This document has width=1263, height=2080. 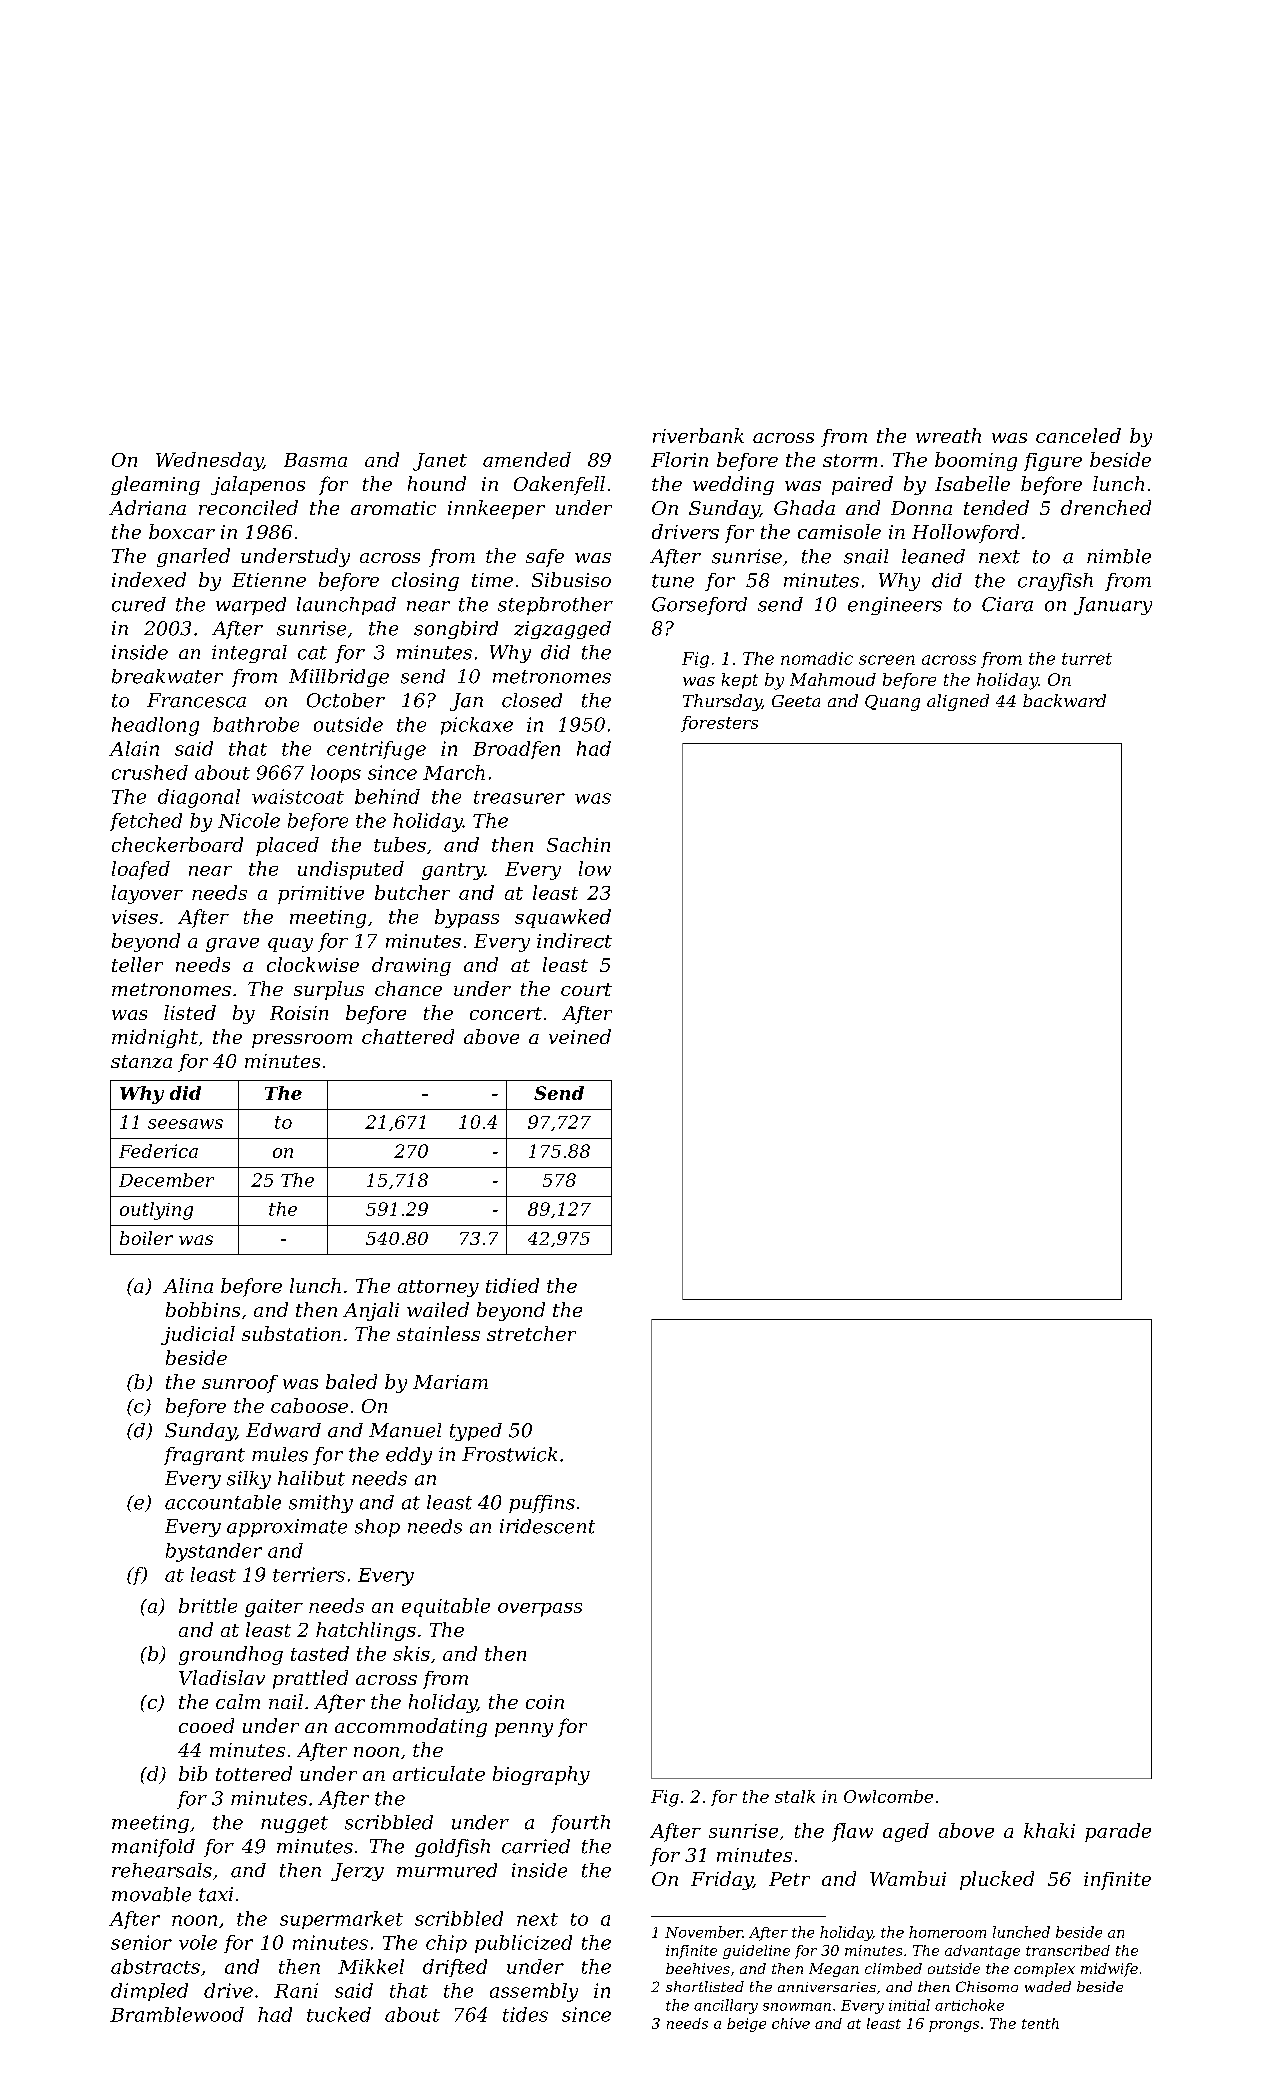 What do you see at coordinates (177, 2014) in the document?
I see `Bramblewood` at bounding box center [177, 2014].
